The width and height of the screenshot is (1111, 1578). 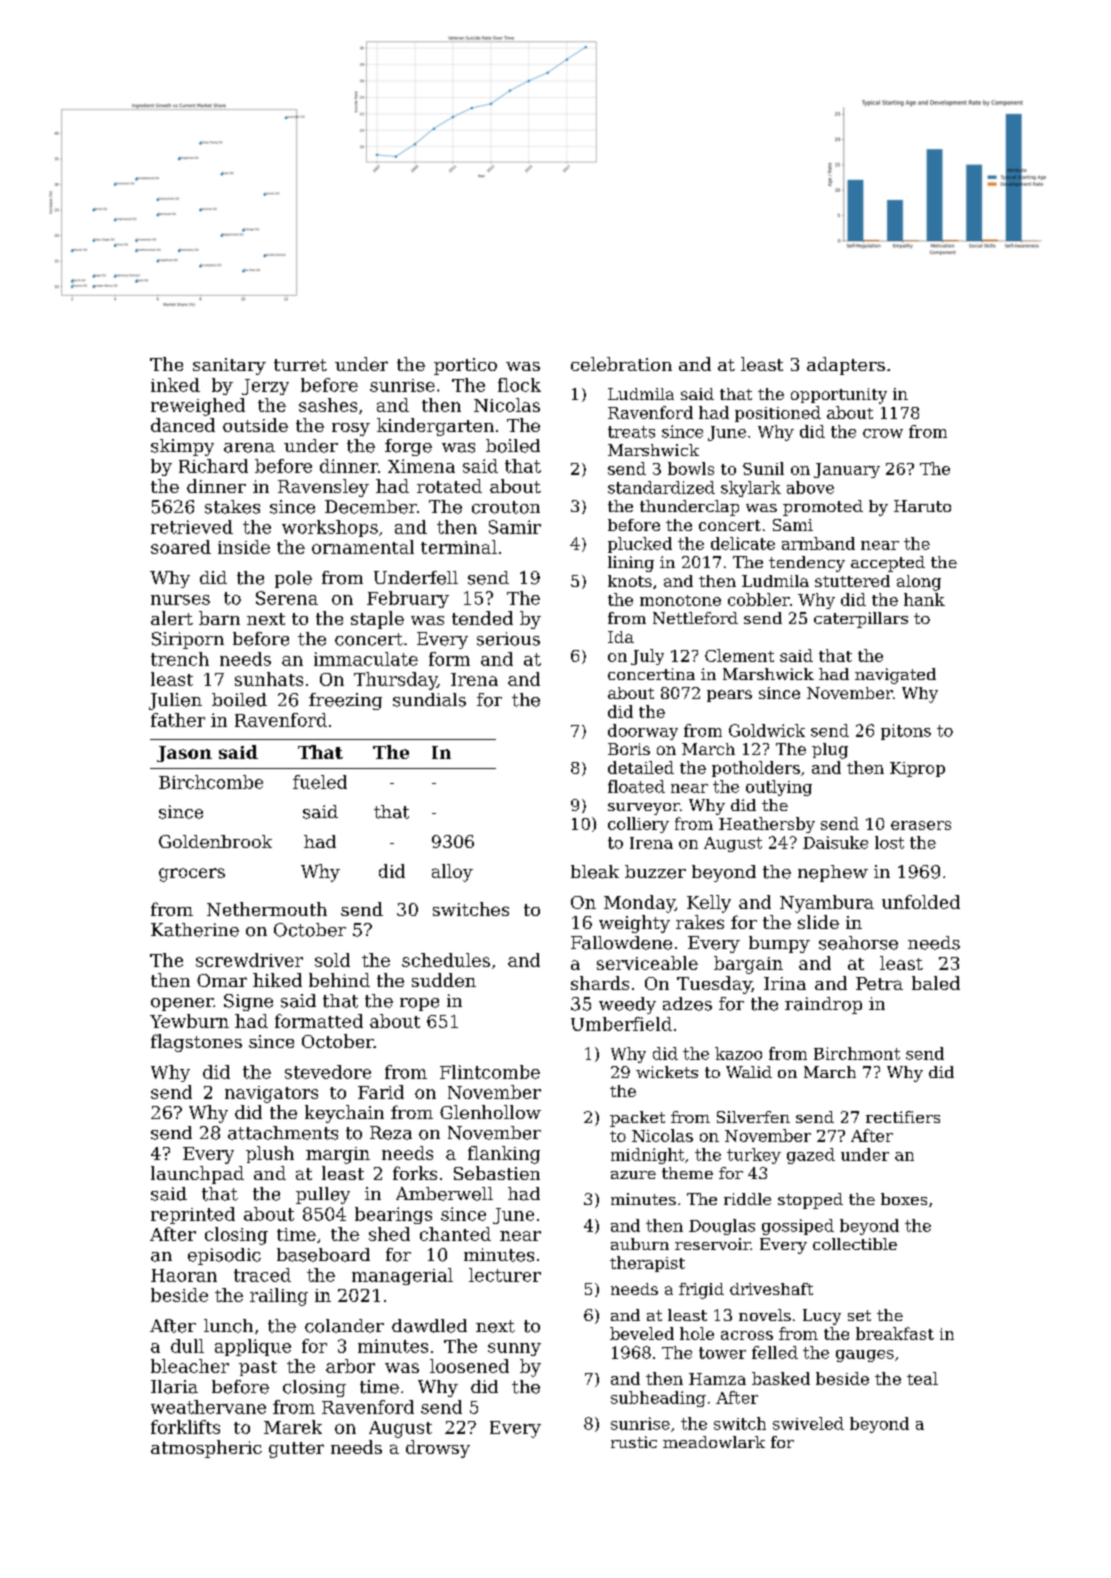 What do you see at coordinates (779, 944) in the screenshot?
I see `bumpy` at bounding box center [779, 944].
